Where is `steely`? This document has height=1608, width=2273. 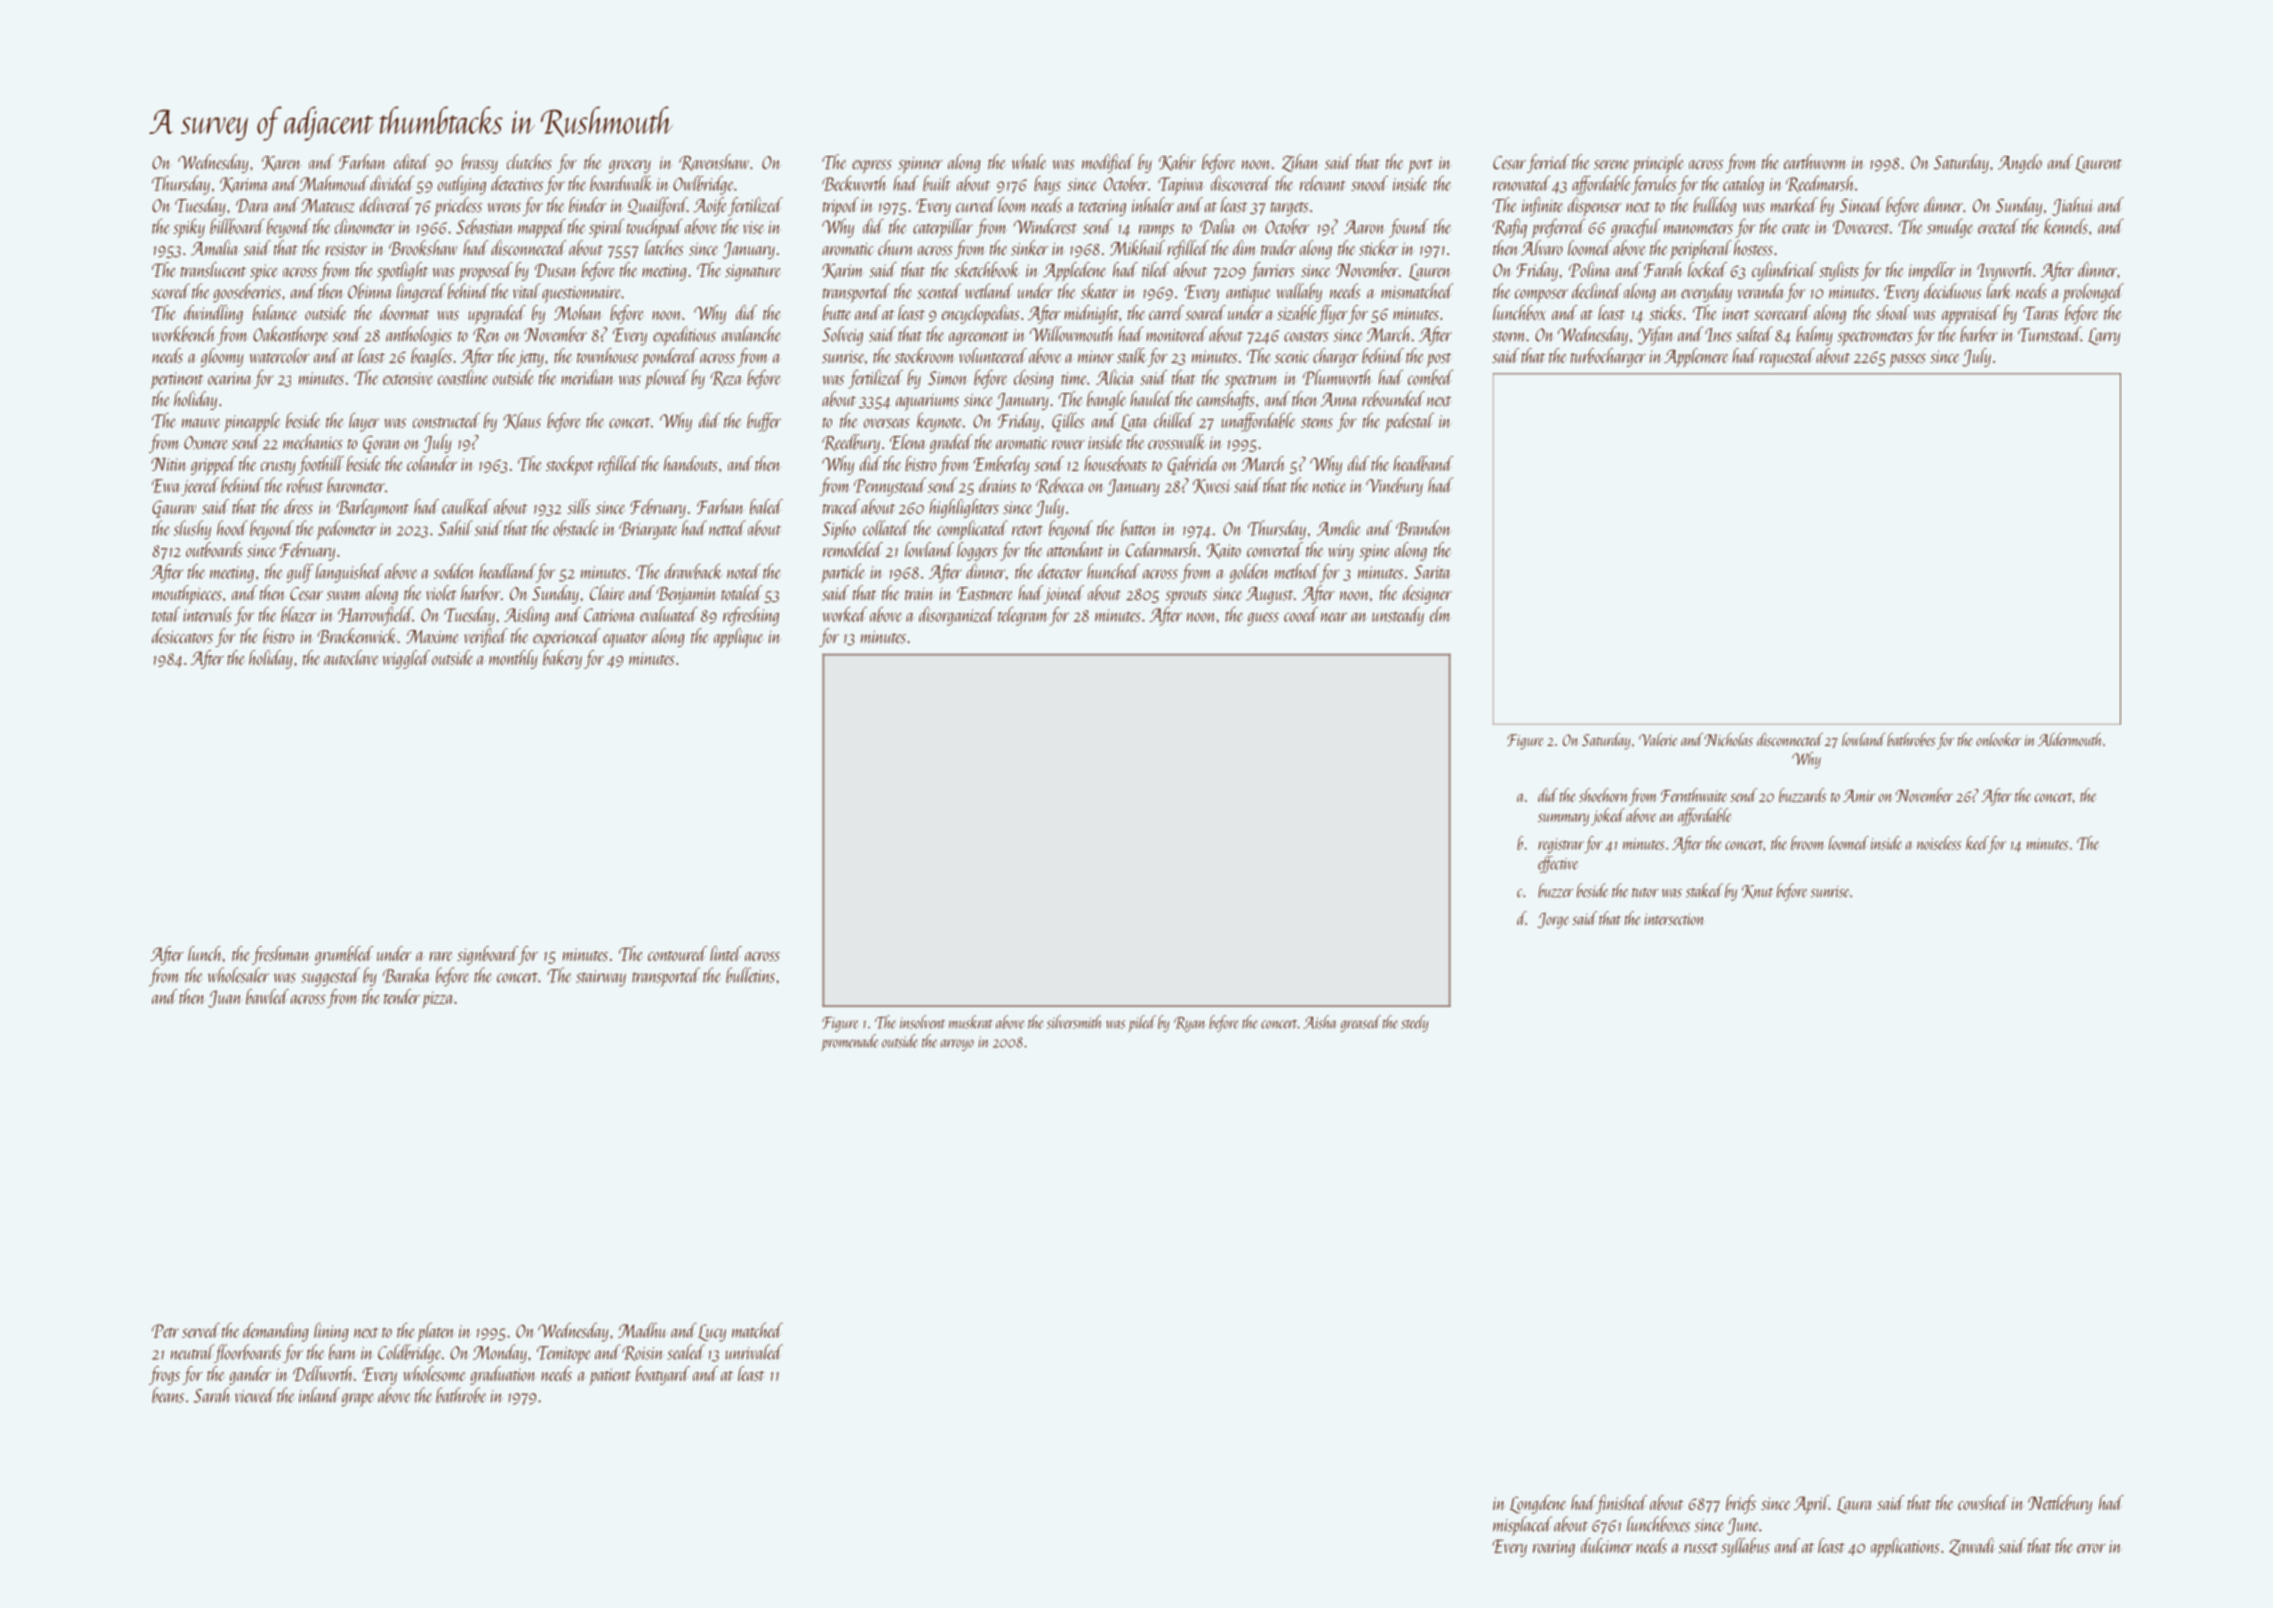
steely is located at coordinates (1415, 1023).
